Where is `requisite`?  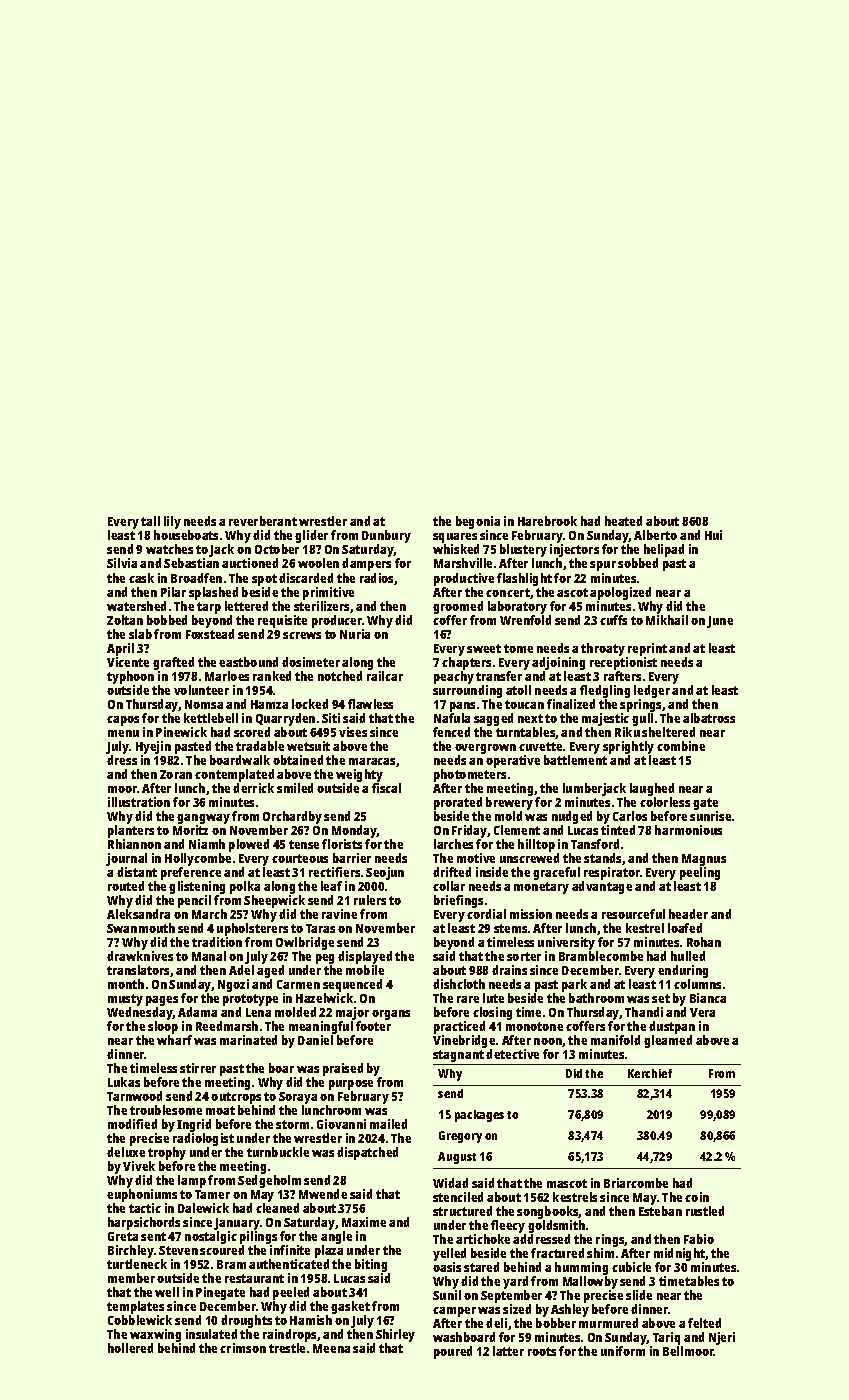 requisite is located at coordinates (282, 621).
